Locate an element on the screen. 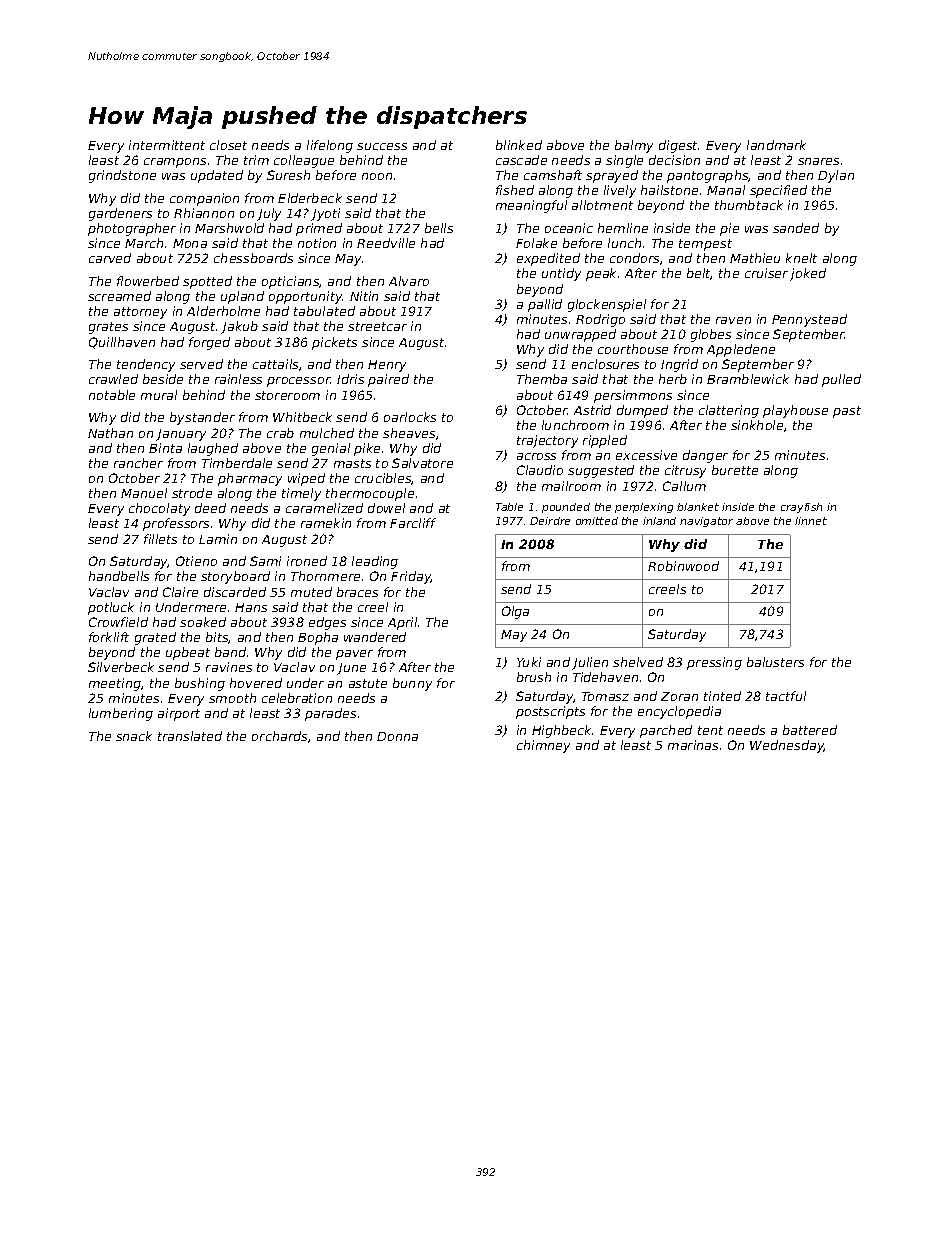  pike is located at coordinates (367, 449).
